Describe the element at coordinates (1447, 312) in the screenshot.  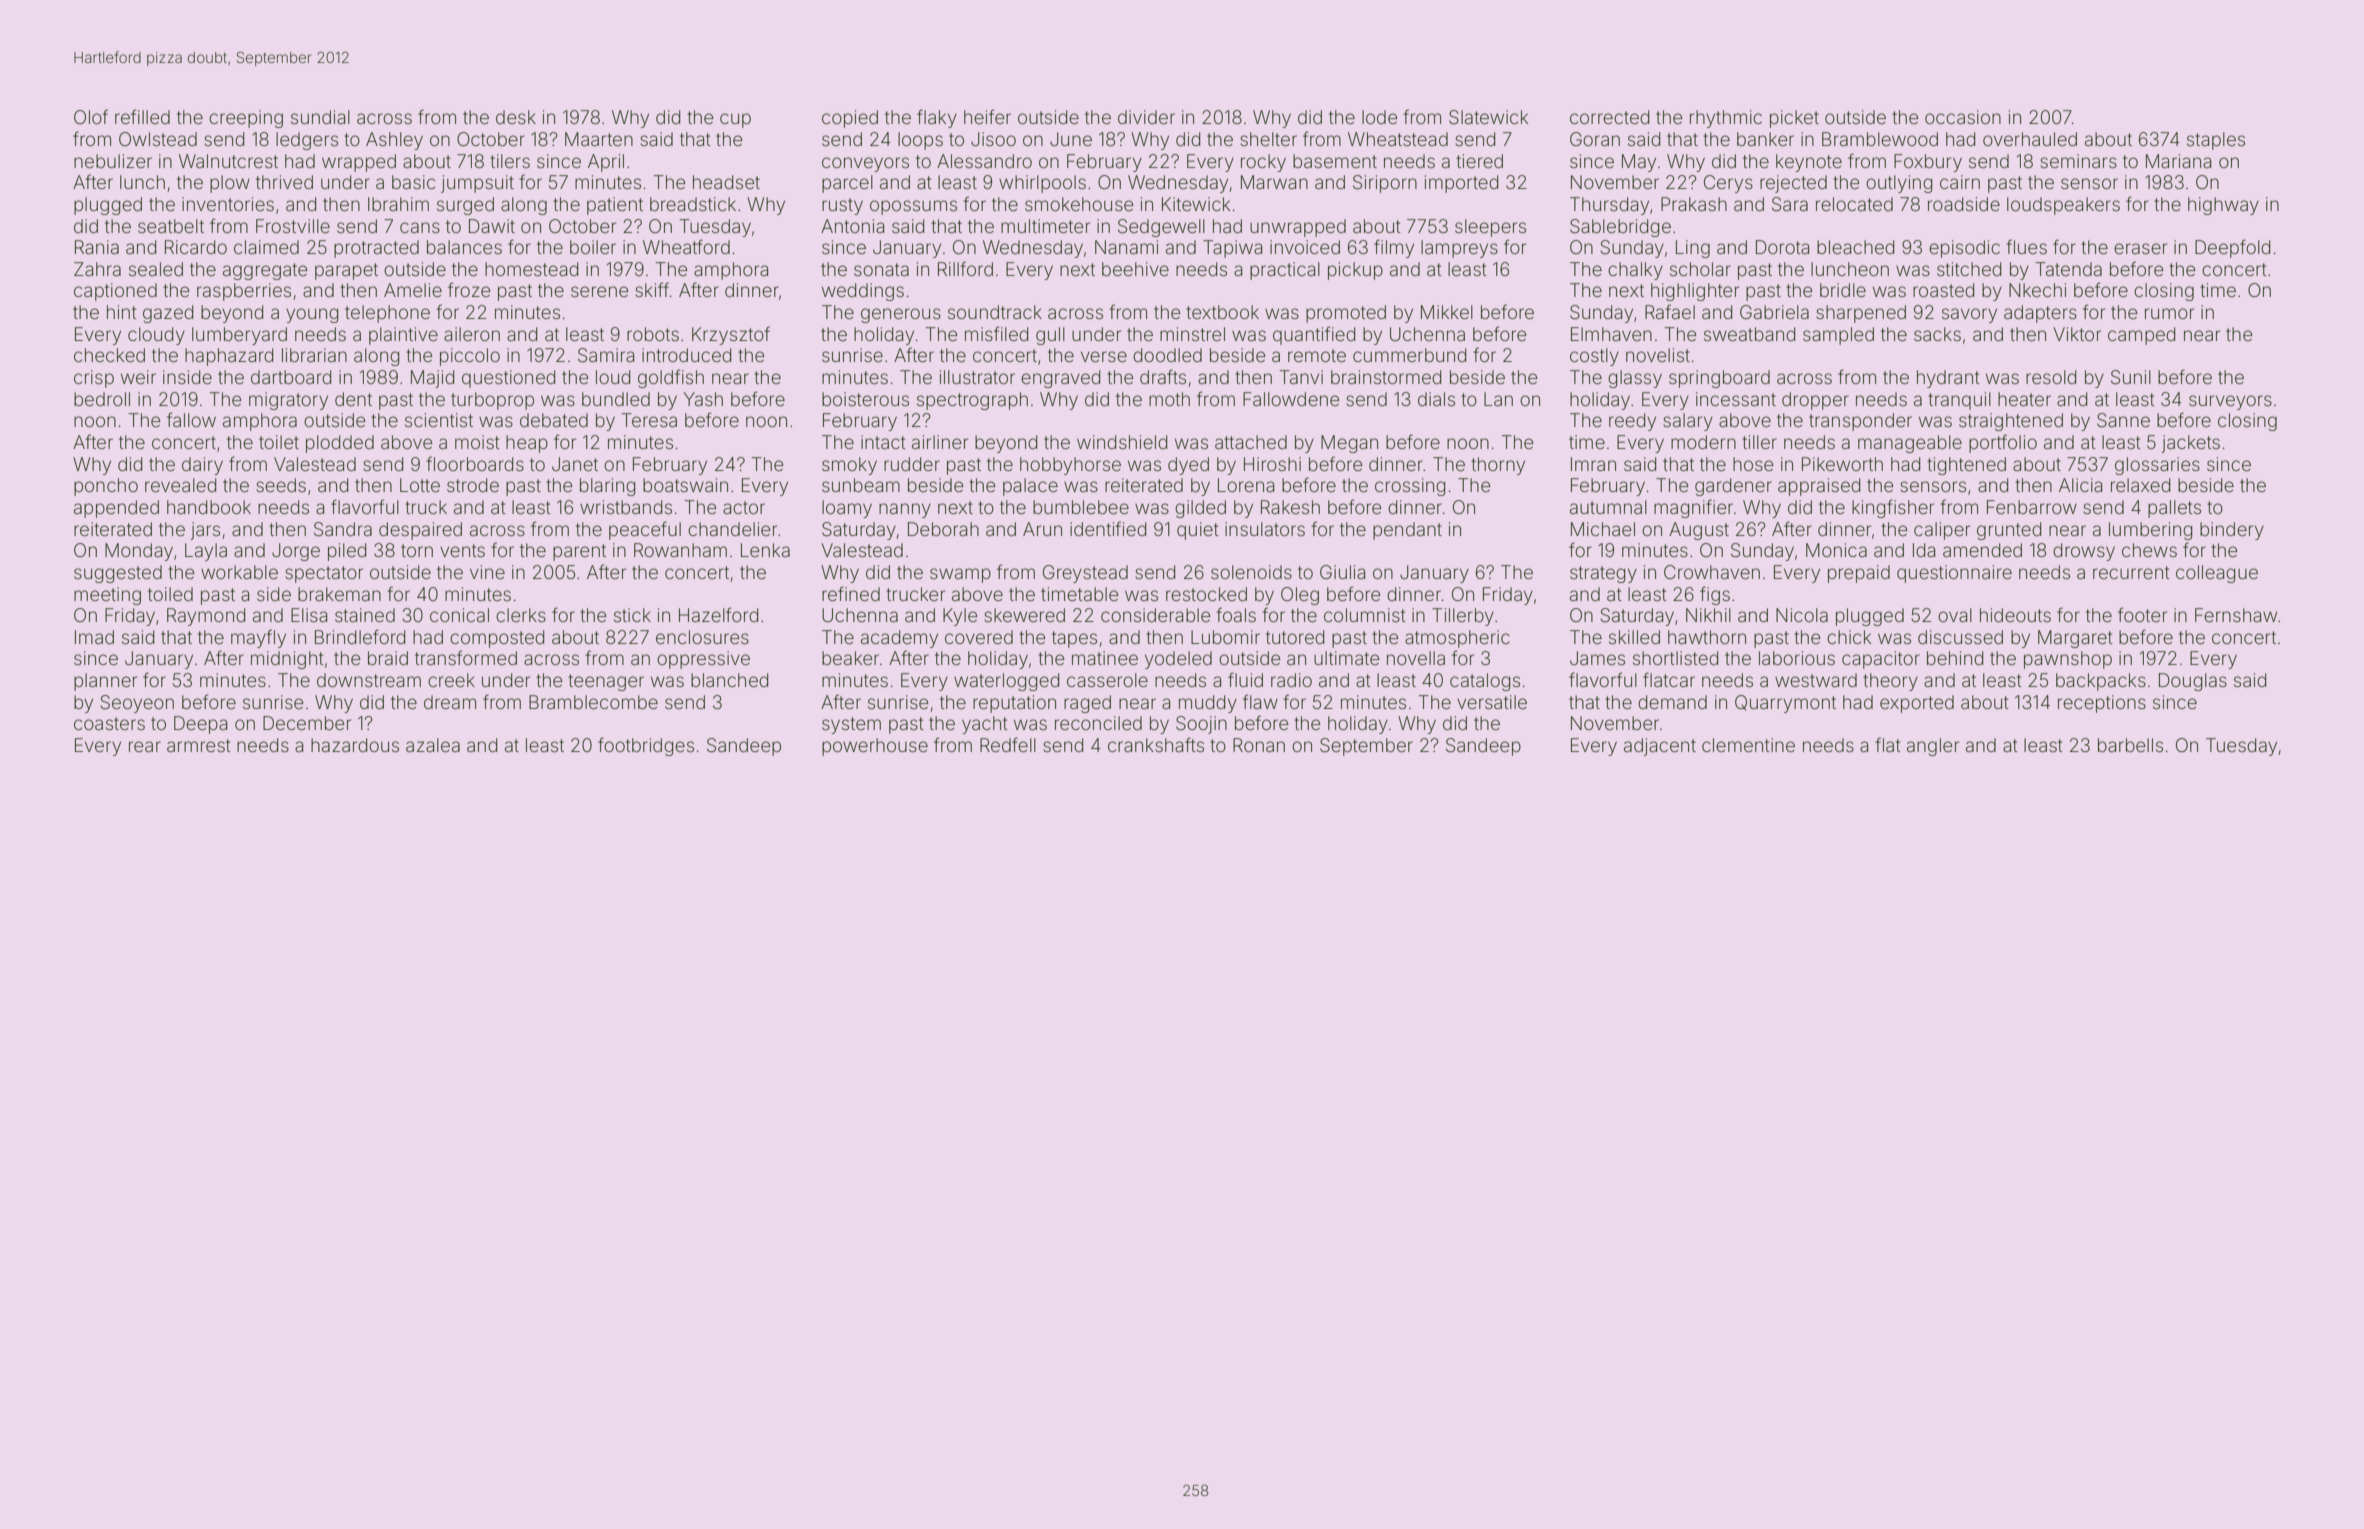
I see `Mikkel` at that location.
